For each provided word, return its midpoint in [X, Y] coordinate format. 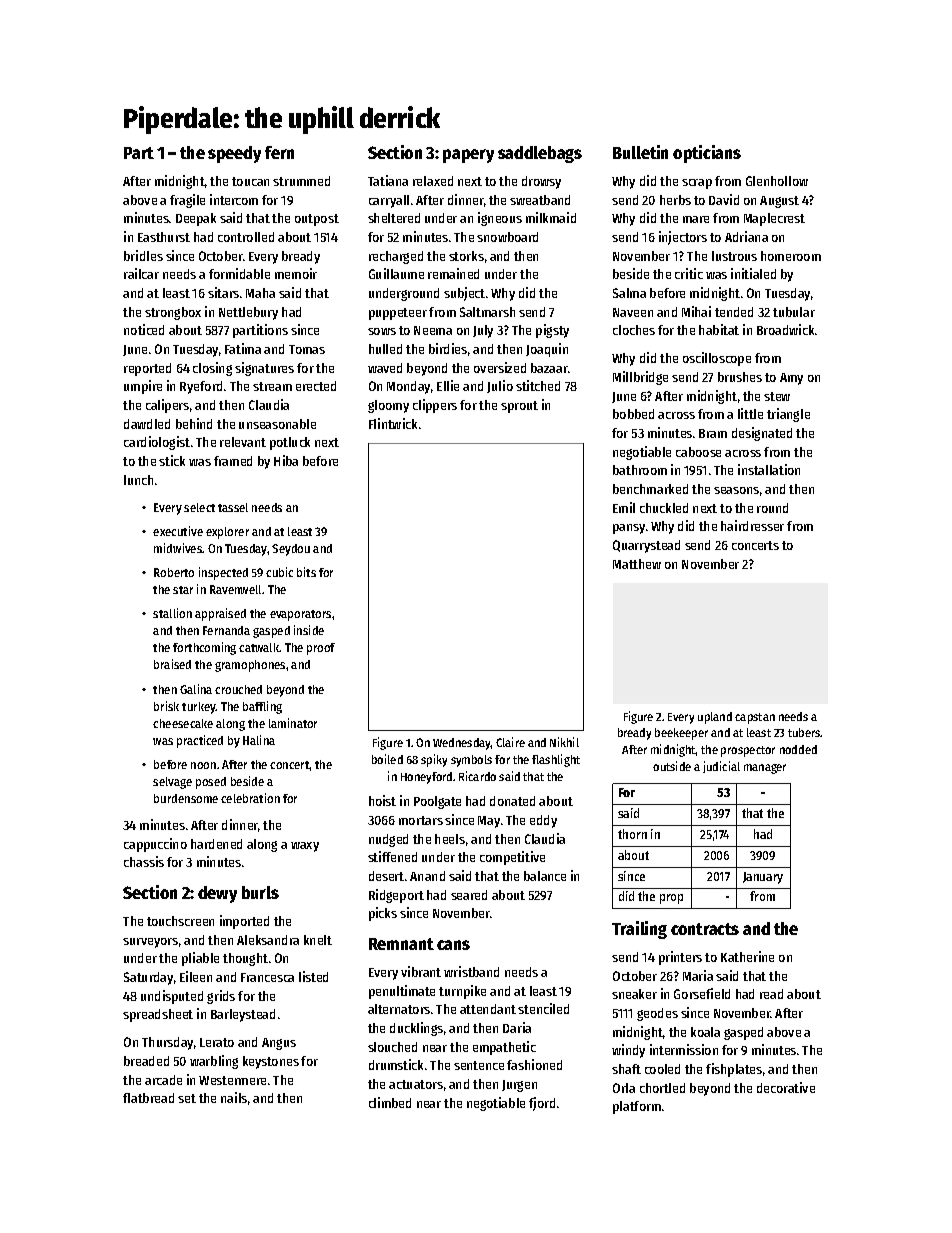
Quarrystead [646, 546]
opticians [707, 154]
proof [321, 649]
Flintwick [393, 423]
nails [234, 1097]
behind [194, 423]
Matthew [637, 564]
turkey [199, 708]
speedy [234, 154]
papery [468, 156]
